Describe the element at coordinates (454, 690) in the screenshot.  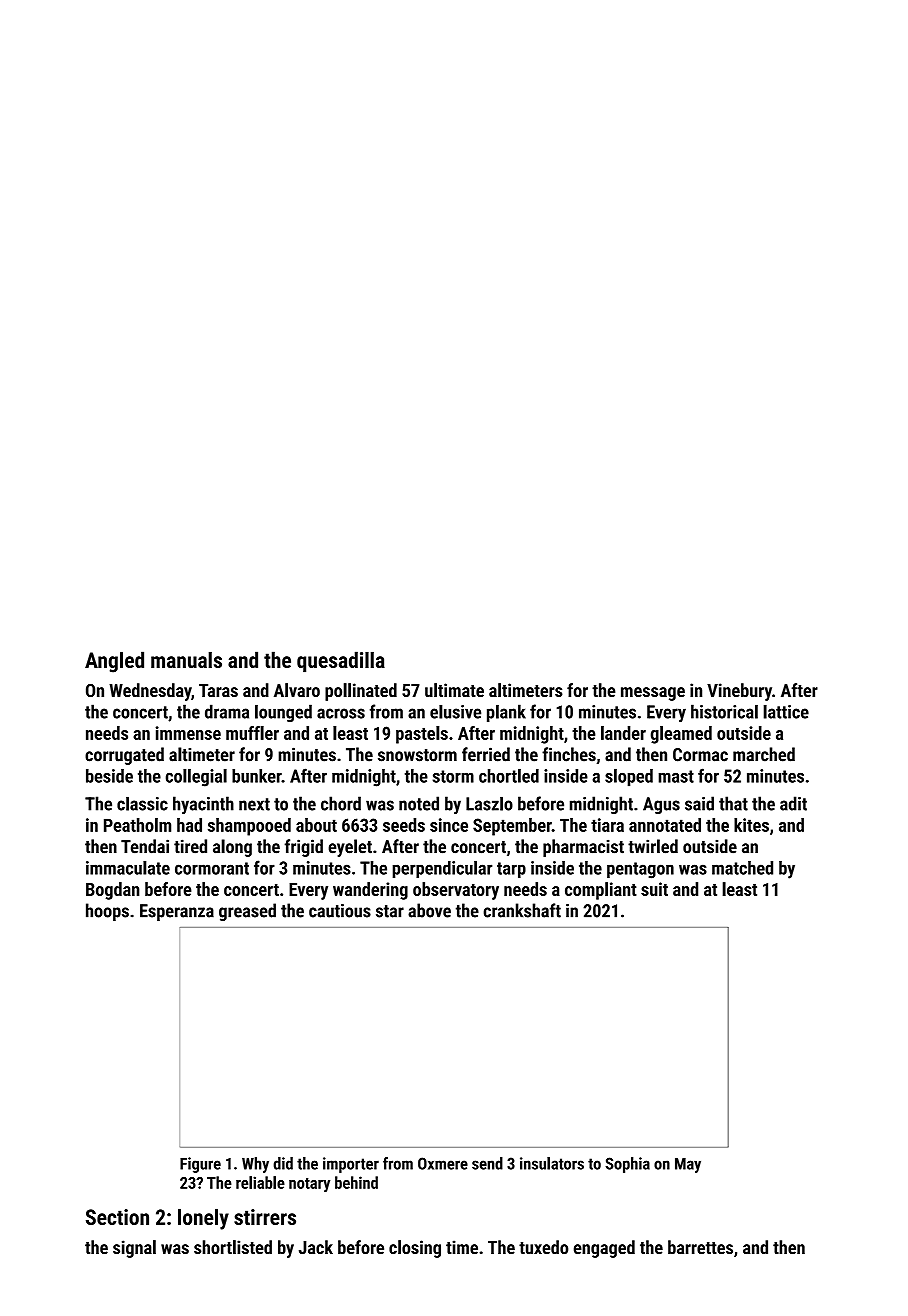
I see `ultimate` at that location.
